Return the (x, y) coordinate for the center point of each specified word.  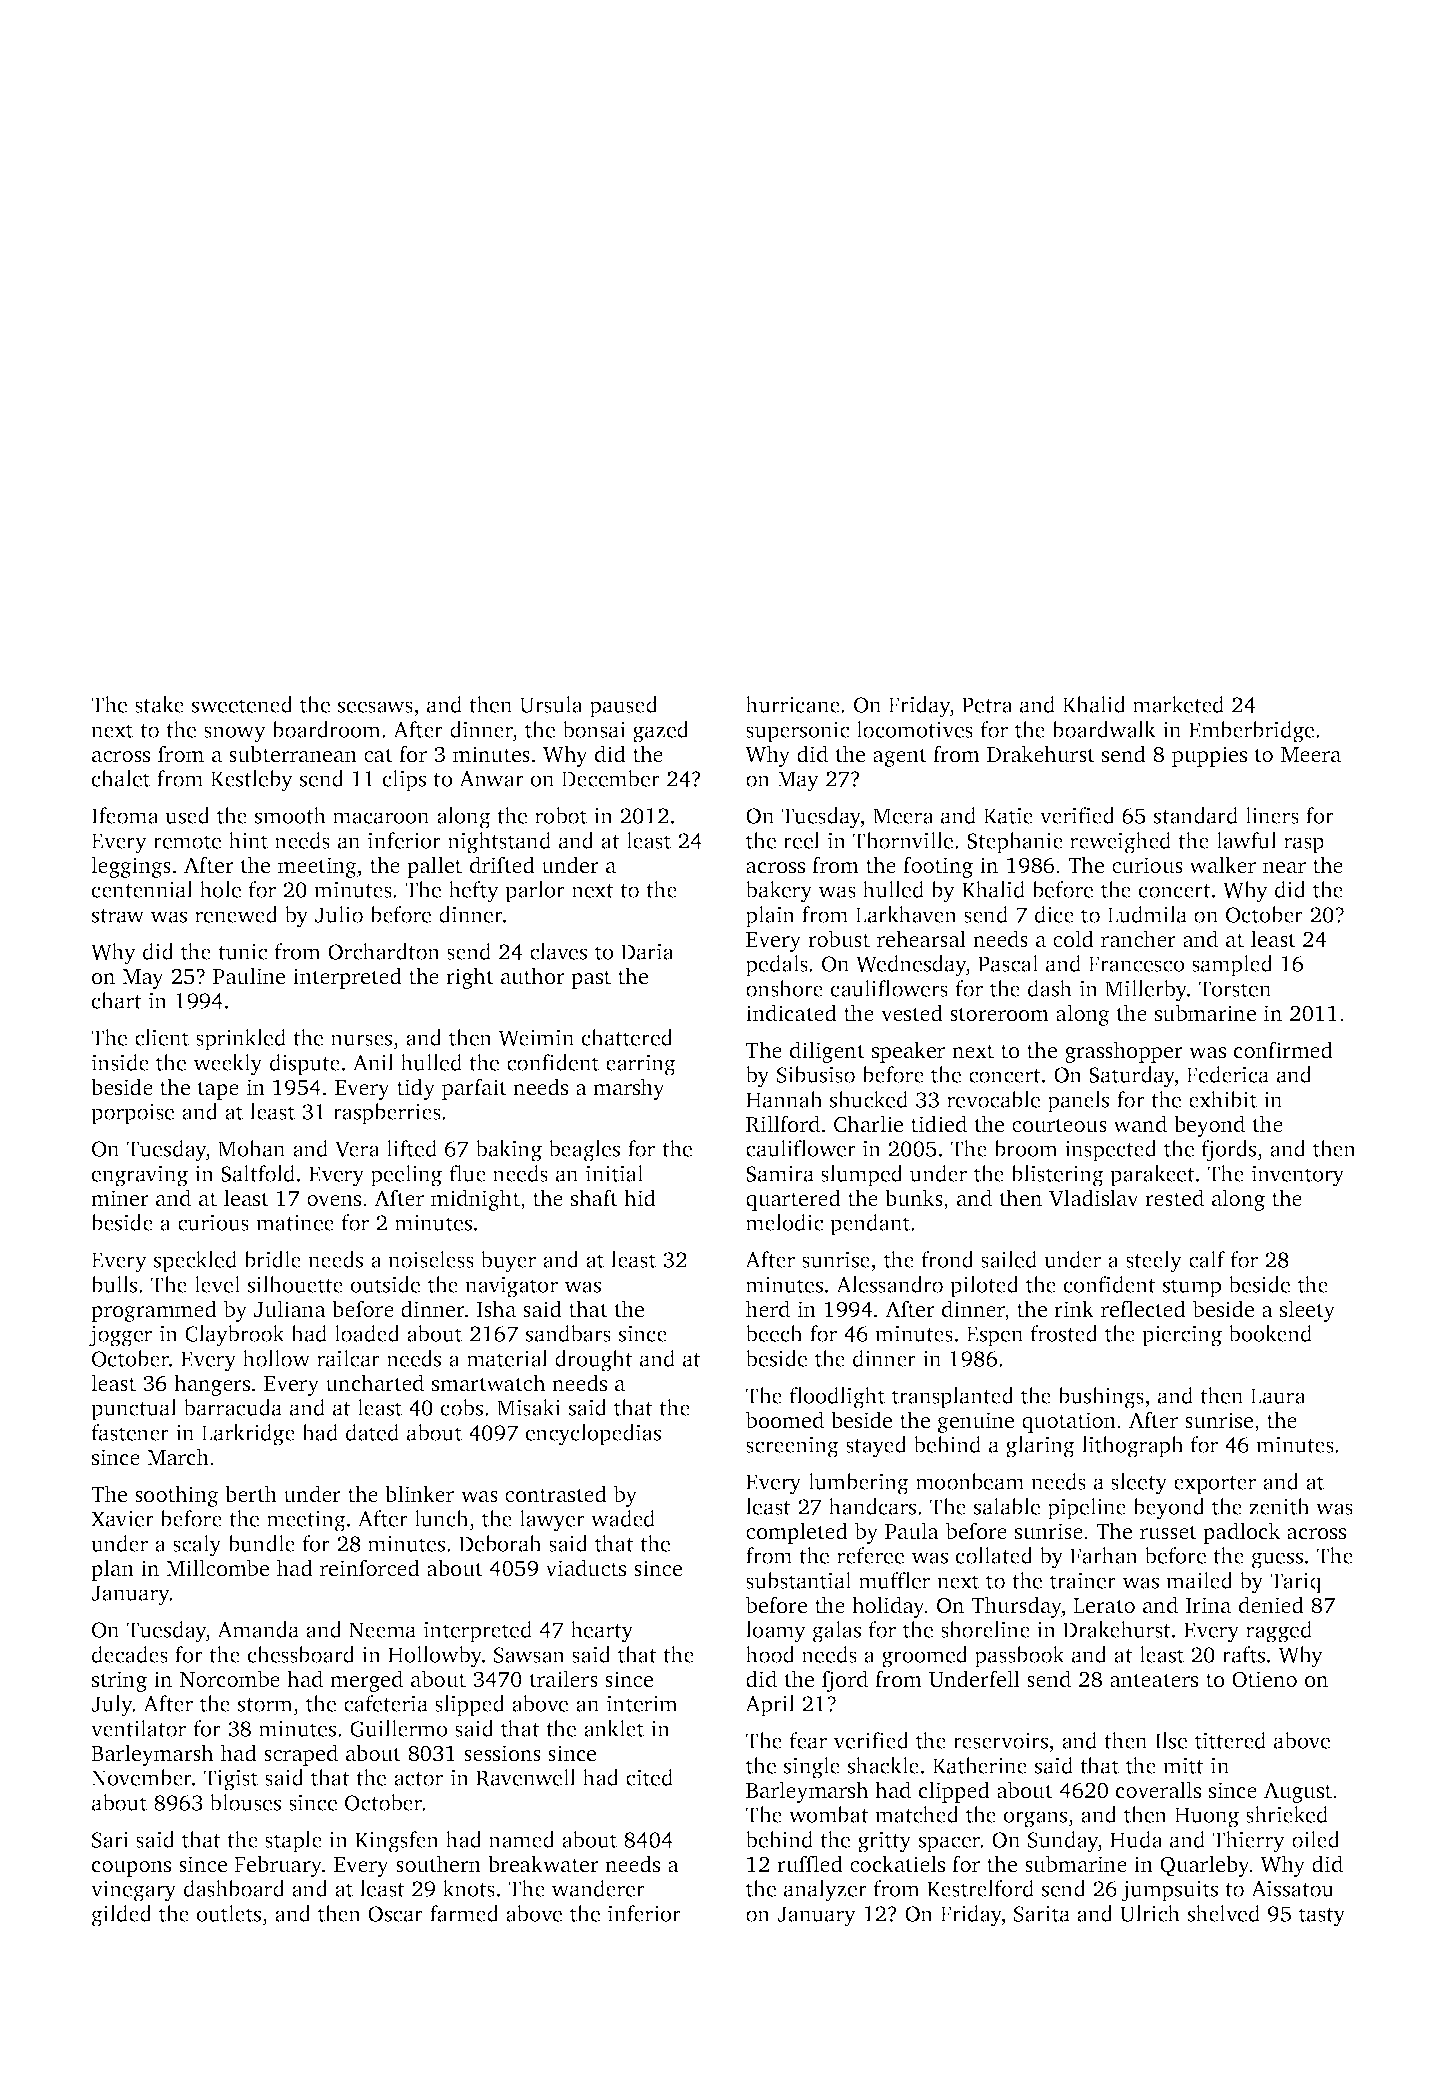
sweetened (242, 704)
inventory (1298, 1176)
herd (768, 1309)
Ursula (551, 704)
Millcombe (217, 1568)
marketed (1178, 704)
